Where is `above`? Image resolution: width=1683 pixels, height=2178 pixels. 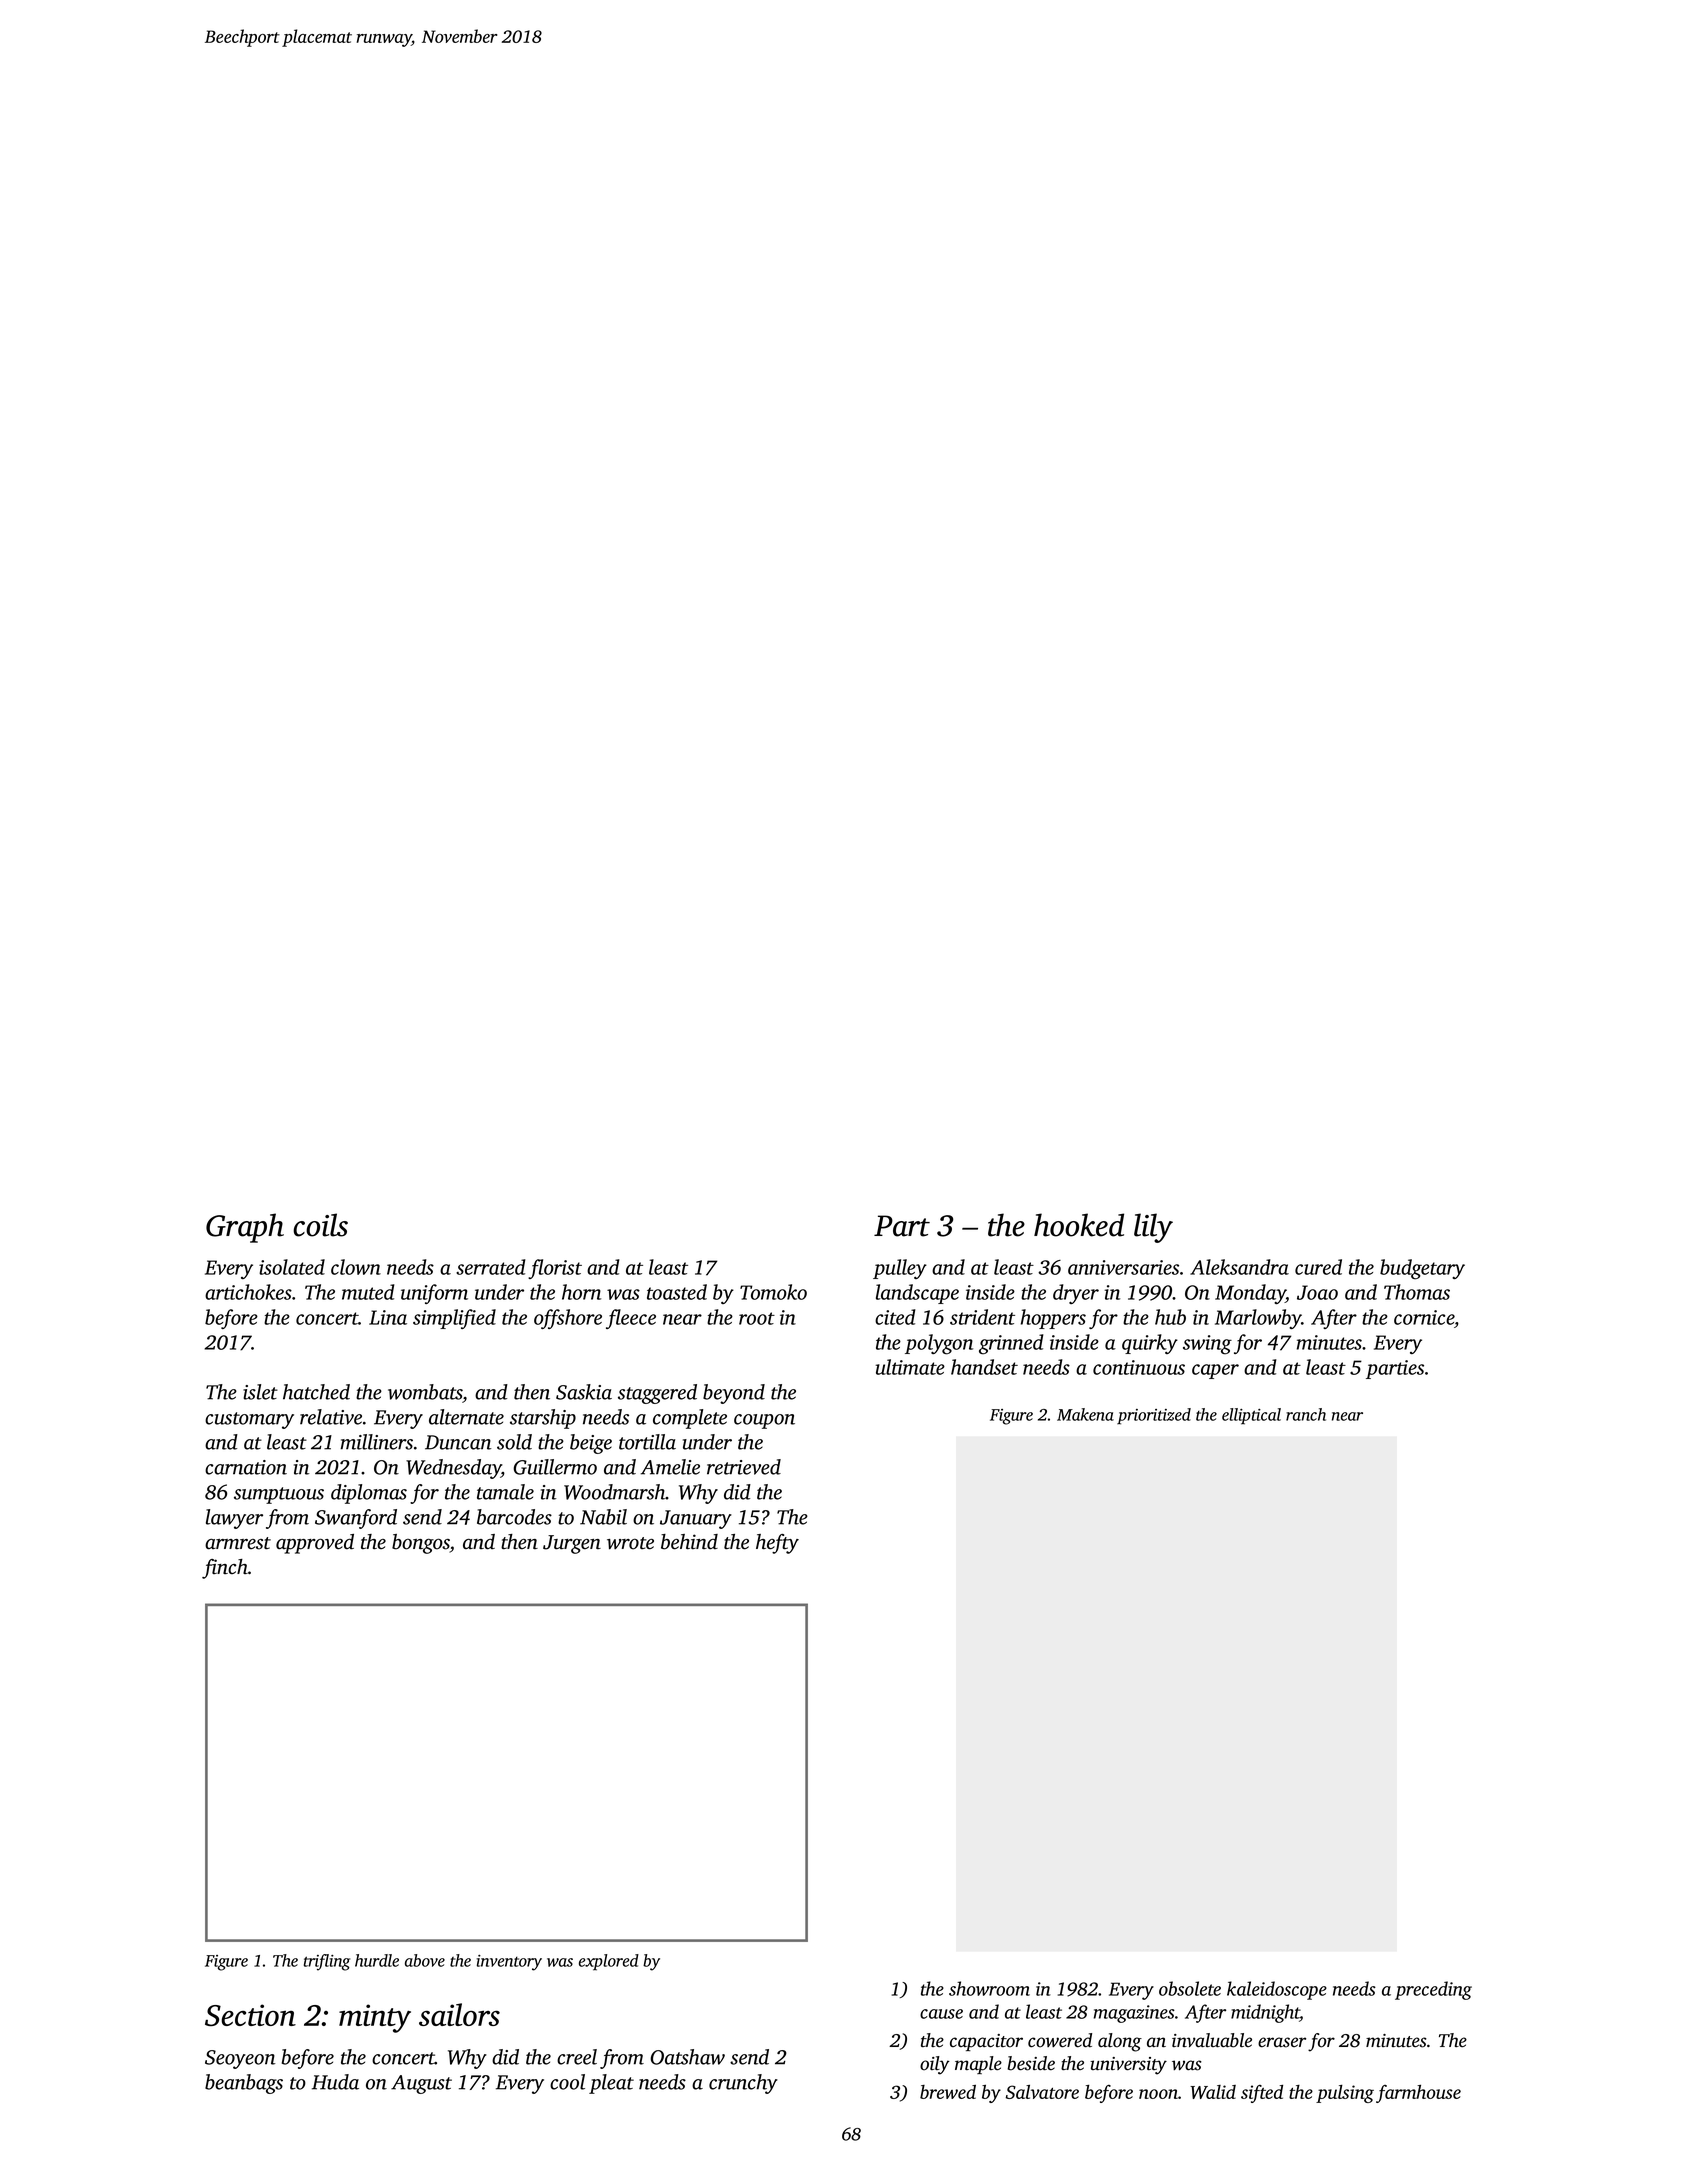
above is located at coordinates (425, 1960).
